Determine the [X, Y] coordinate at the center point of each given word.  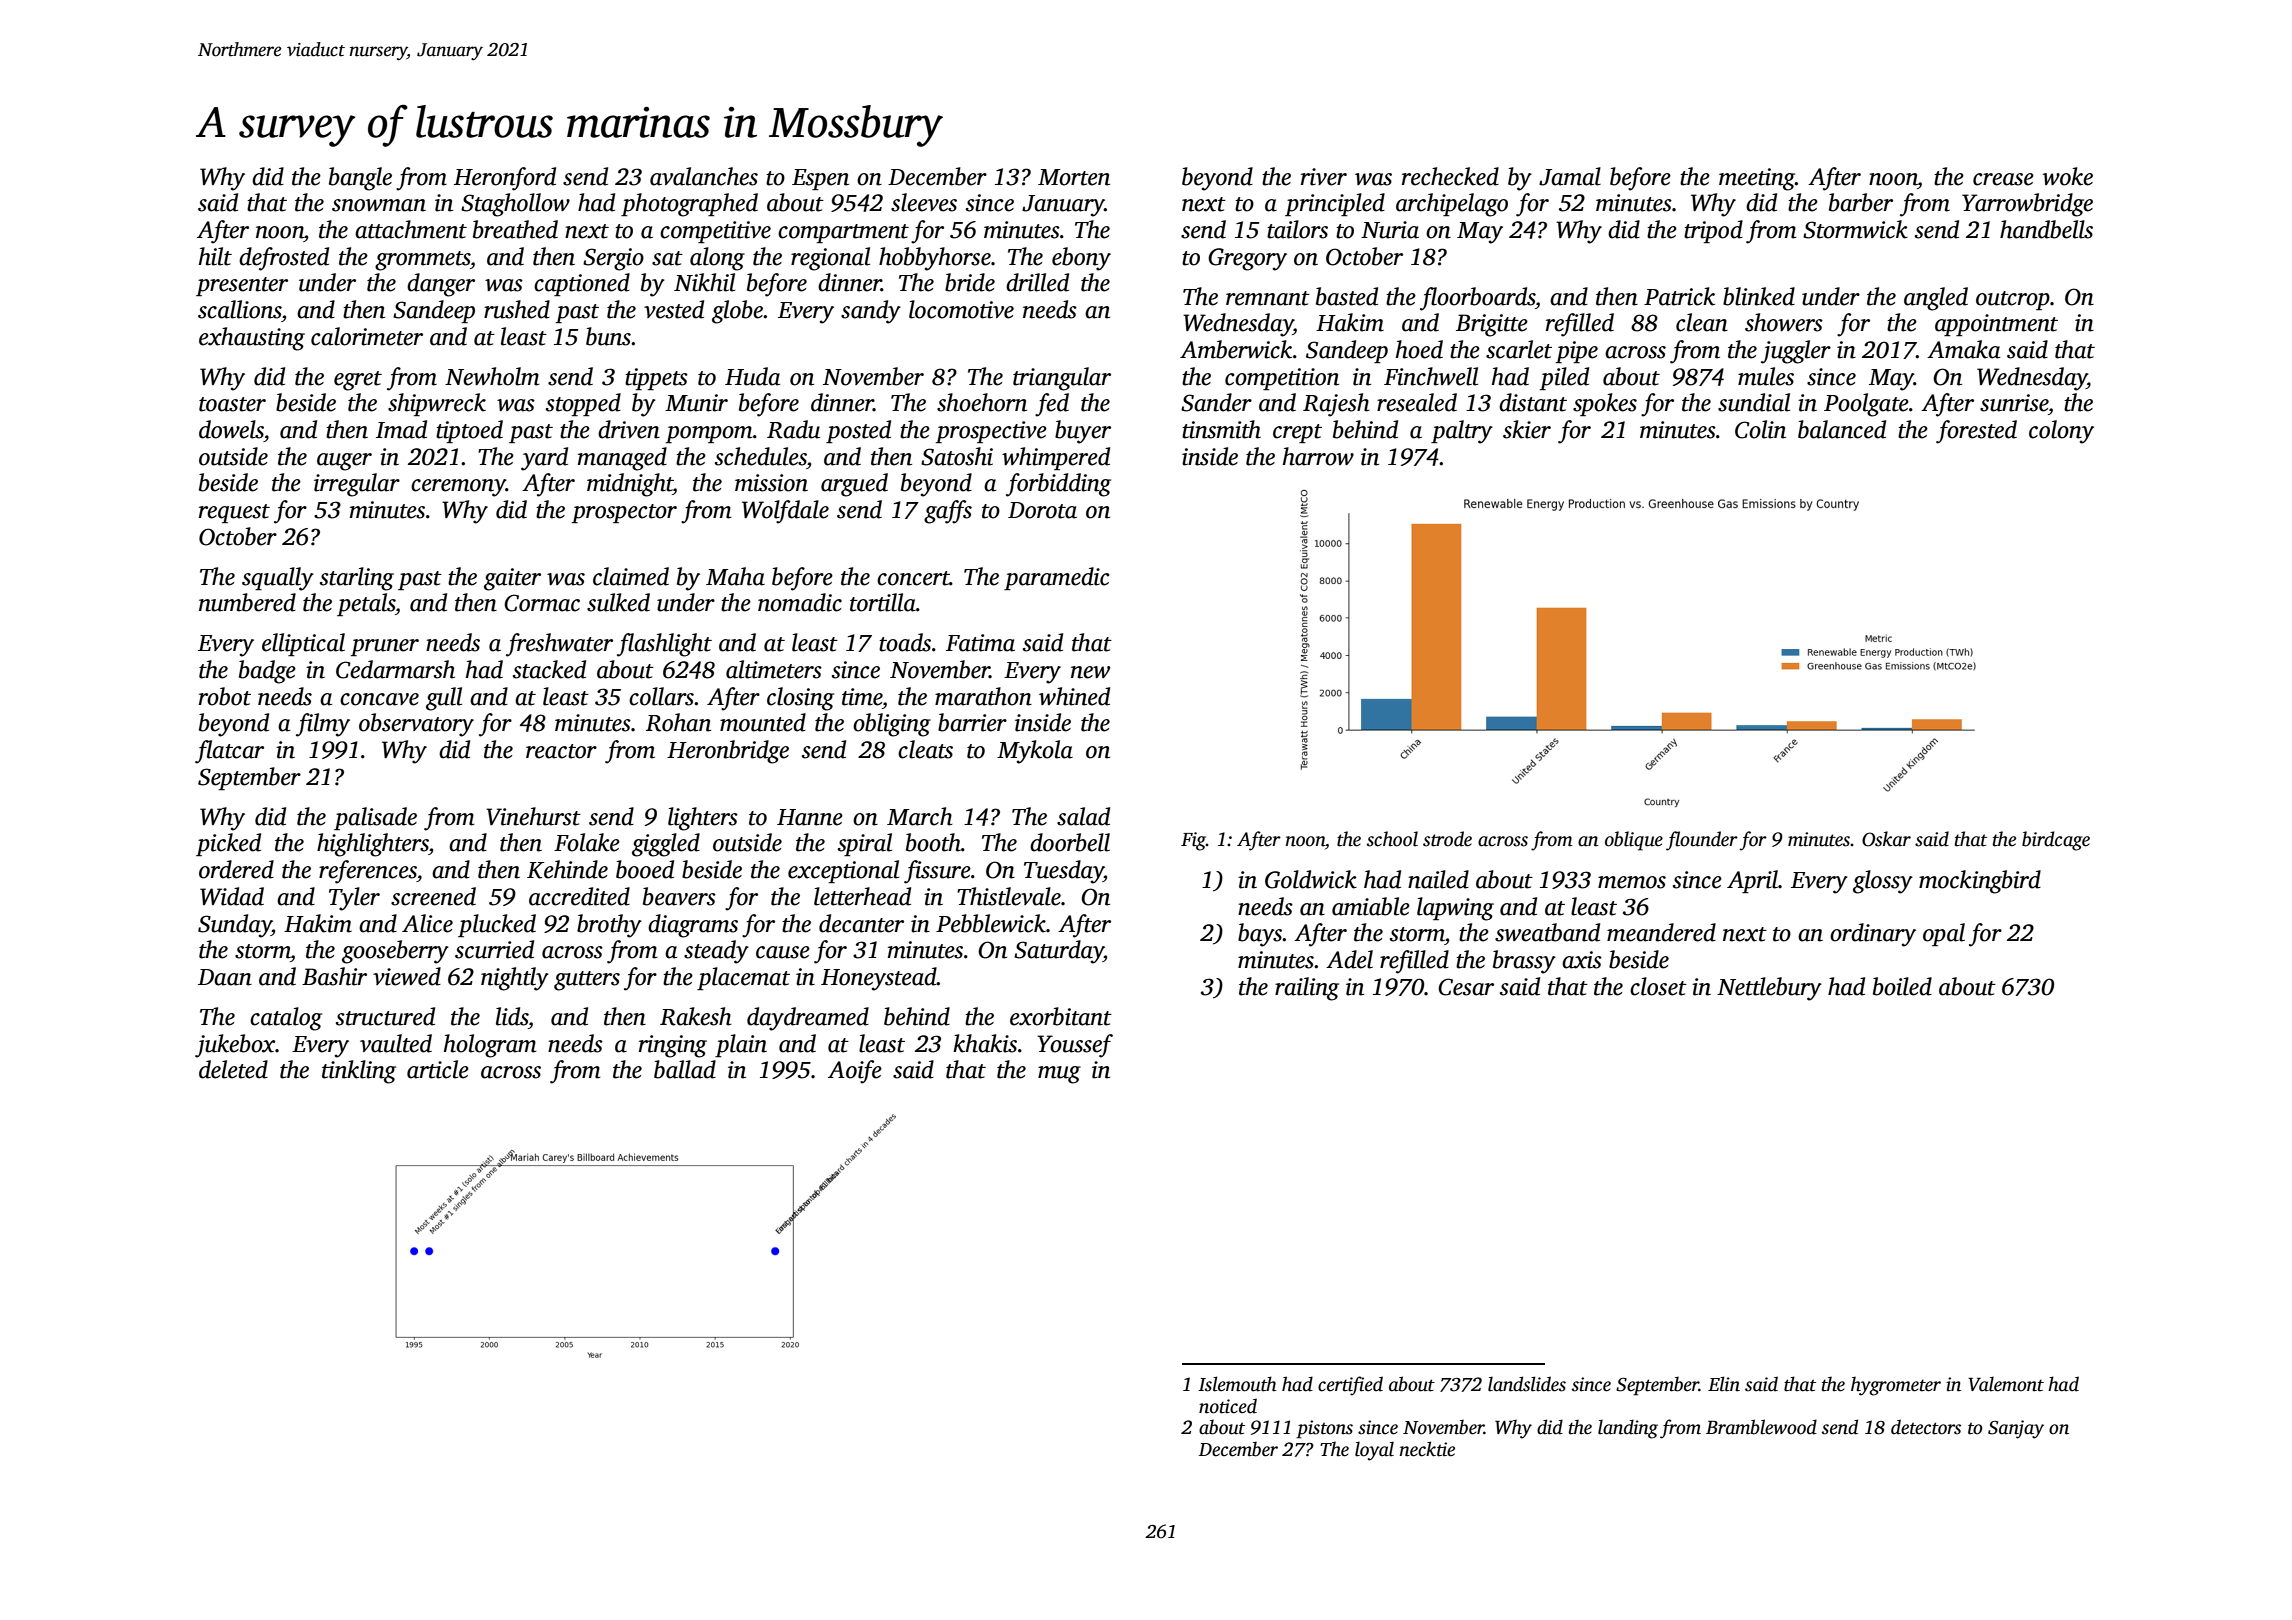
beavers [679, 896]
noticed [1228, 1406]
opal [1944, 934]
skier [1527, 429]
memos [1632, 882]
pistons [1324, 1429]
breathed [515, 229]
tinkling [359, 1072]
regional [830, 259]
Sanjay [2016, 1429]
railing [1307, 989]
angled [1936, 299]
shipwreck [437, 404]
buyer [1083, 432]
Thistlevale [1009, 896]
